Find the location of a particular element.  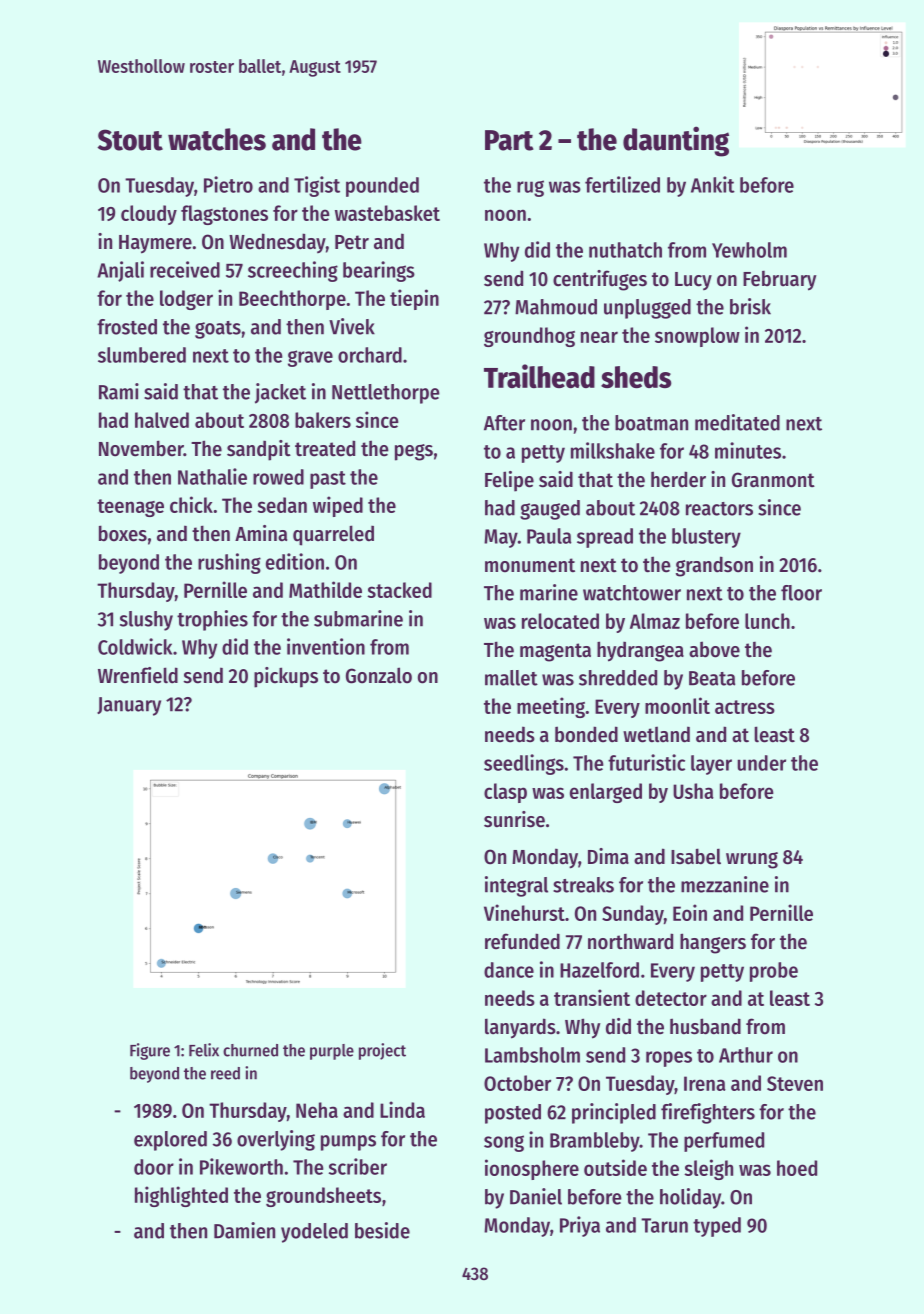

moonlit is located at coordinates (677, 705).
